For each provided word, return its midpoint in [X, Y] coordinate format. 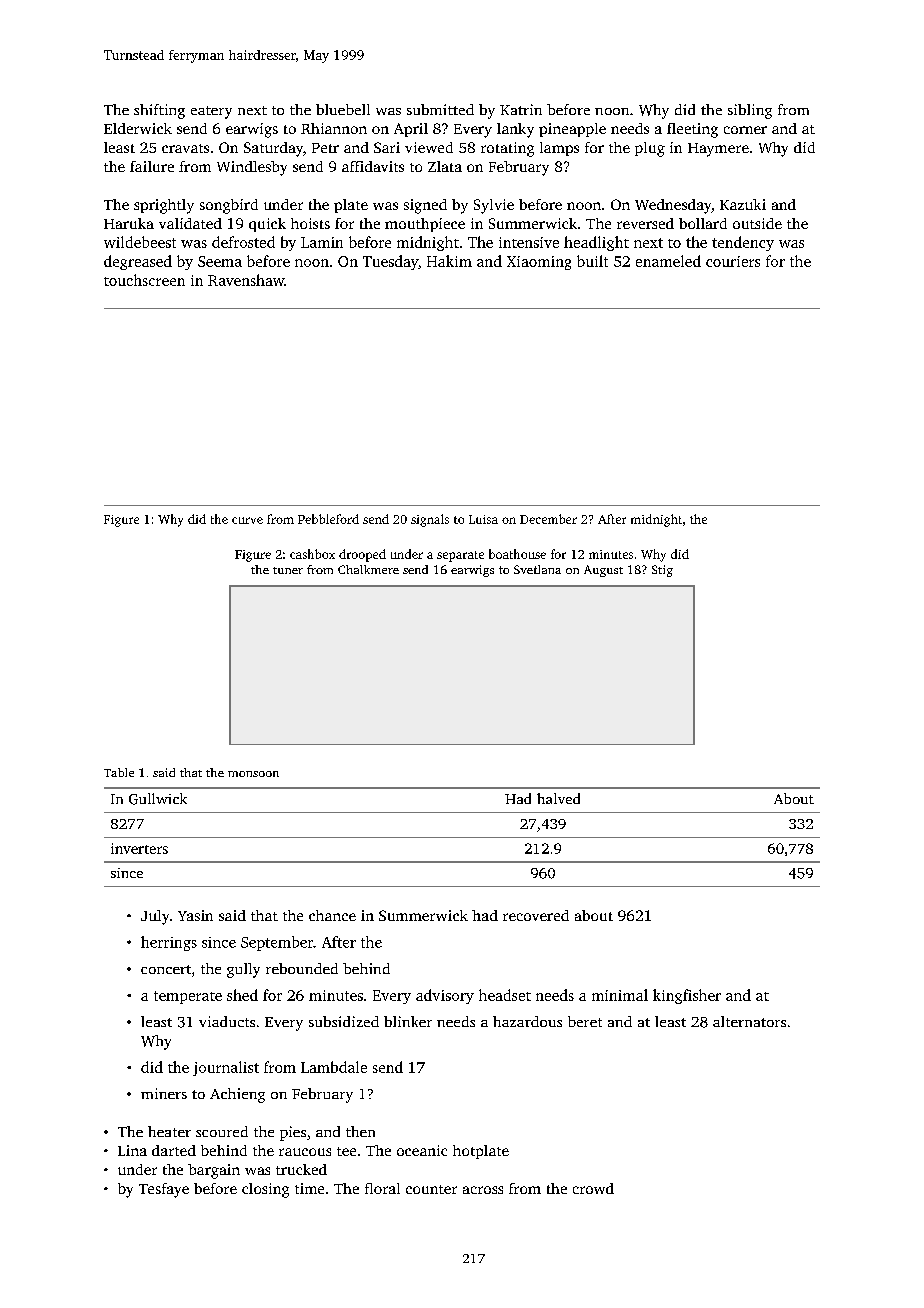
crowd [593, 1188]
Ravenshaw [246, 280]
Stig [662, 571]
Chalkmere [368, 569]
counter [431, 1189]
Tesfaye [164, 1190]
